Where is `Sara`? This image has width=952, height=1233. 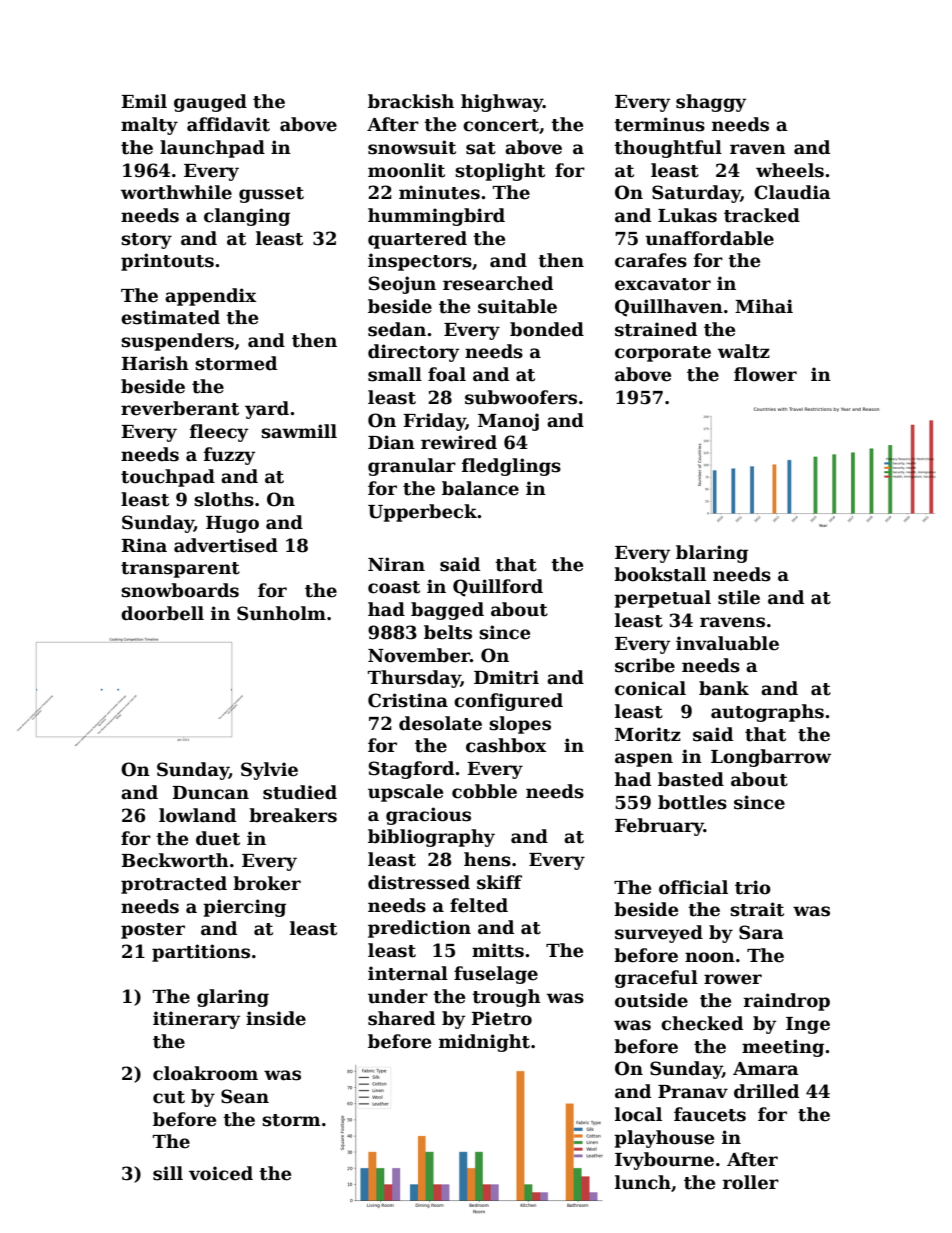
Sara is located at coordinates (761, 932).
